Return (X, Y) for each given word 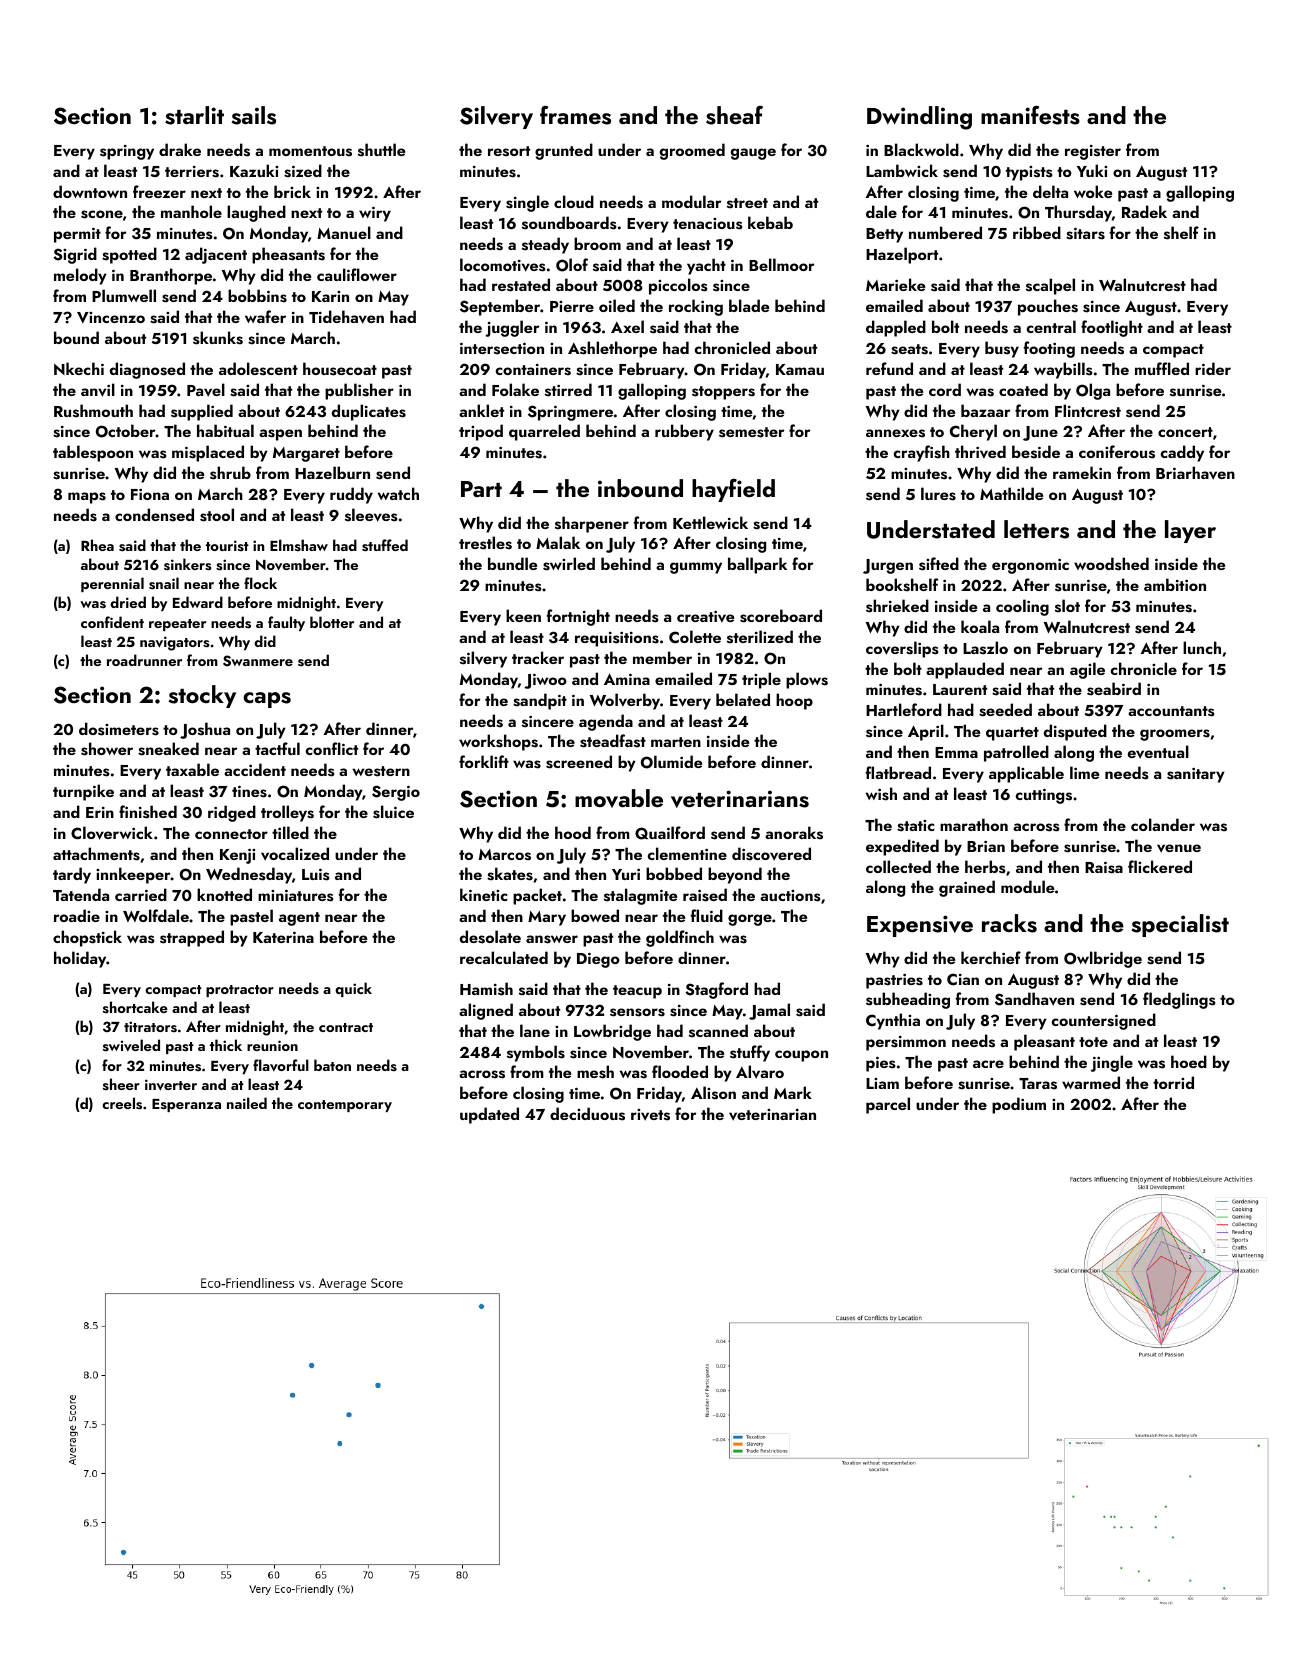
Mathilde (1011, 493)
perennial (112, 584)
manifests (1030, 115)
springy (127, 152)
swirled (569, 564)
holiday (80, 959)
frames (575, 115)
